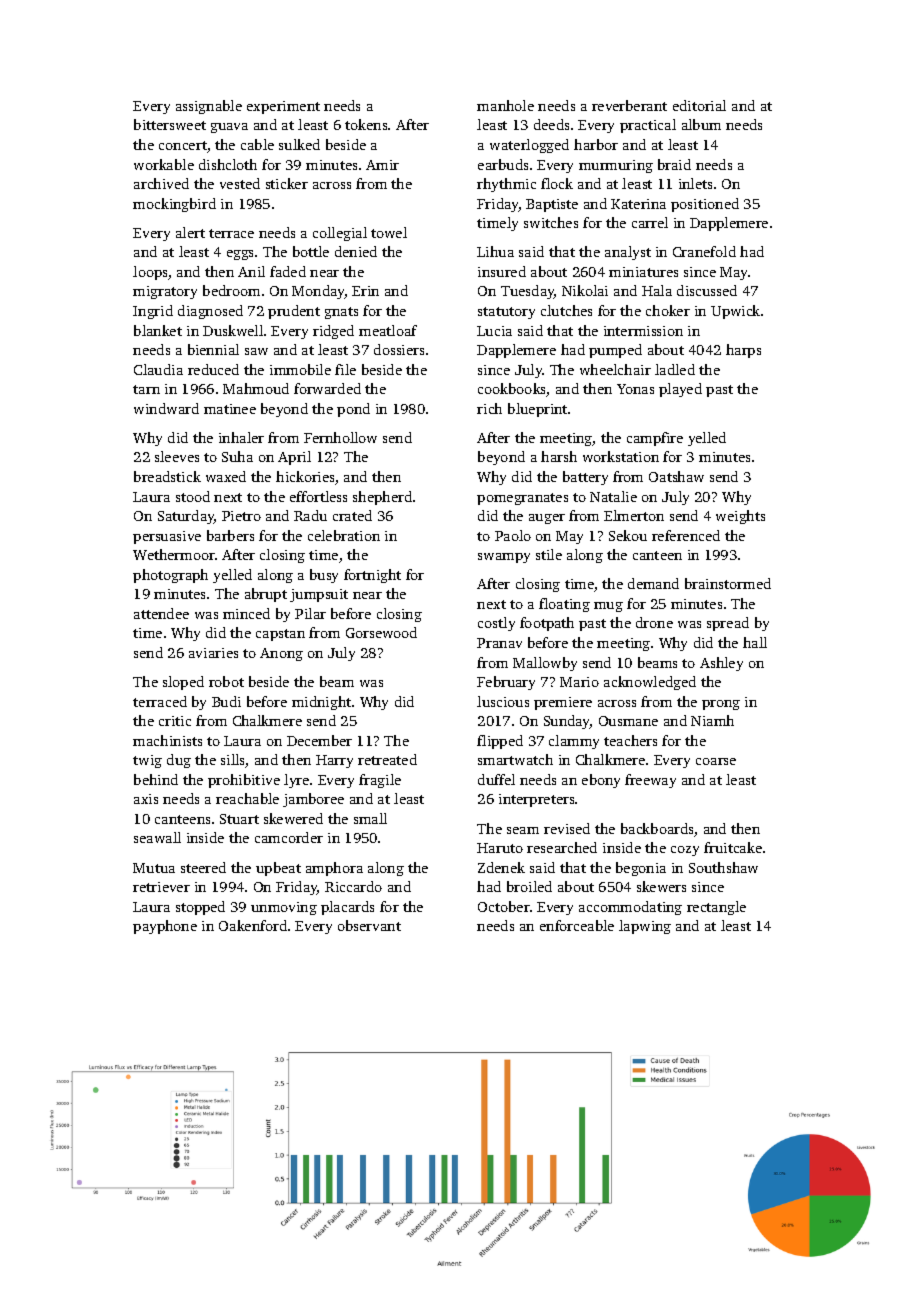  I want to click on Lucia, so click(494, 331).
